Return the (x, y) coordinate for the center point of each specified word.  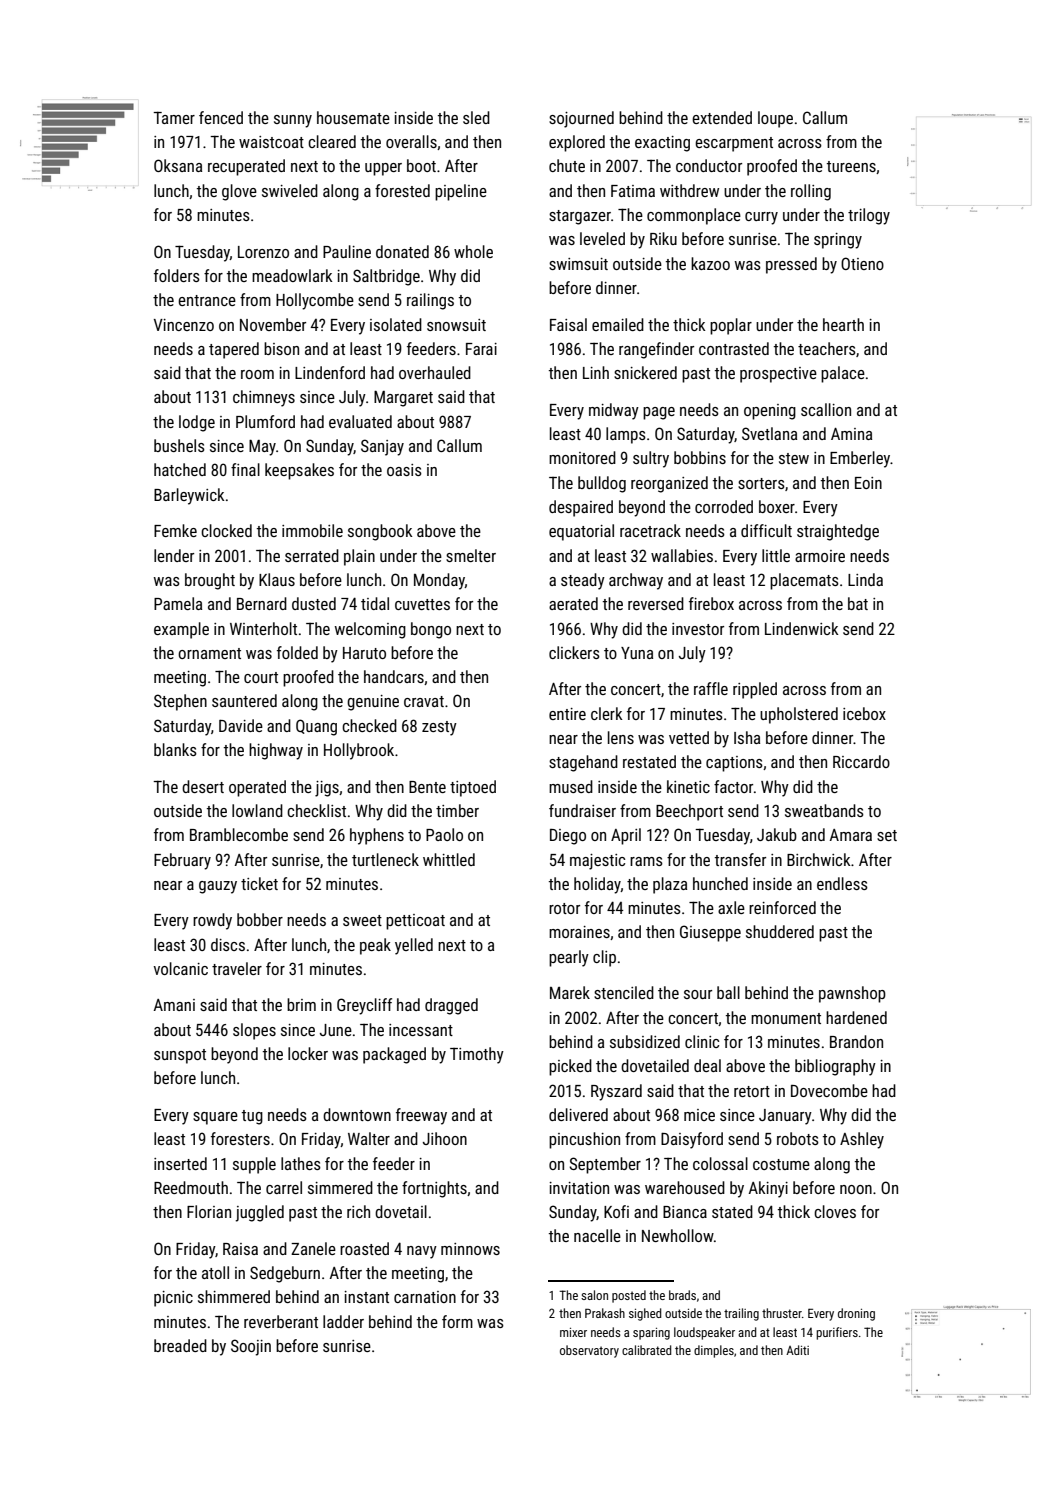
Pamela (178, 603)
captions (734, 764)
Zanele (313, 1248)
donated (402, 251)
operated (257, 788)
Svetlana (769, 433)
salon (594, 1295)
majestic (597, 862)
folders (177, 275)
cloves (835, 1211)
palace (843, 374)
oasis (404, 470)
